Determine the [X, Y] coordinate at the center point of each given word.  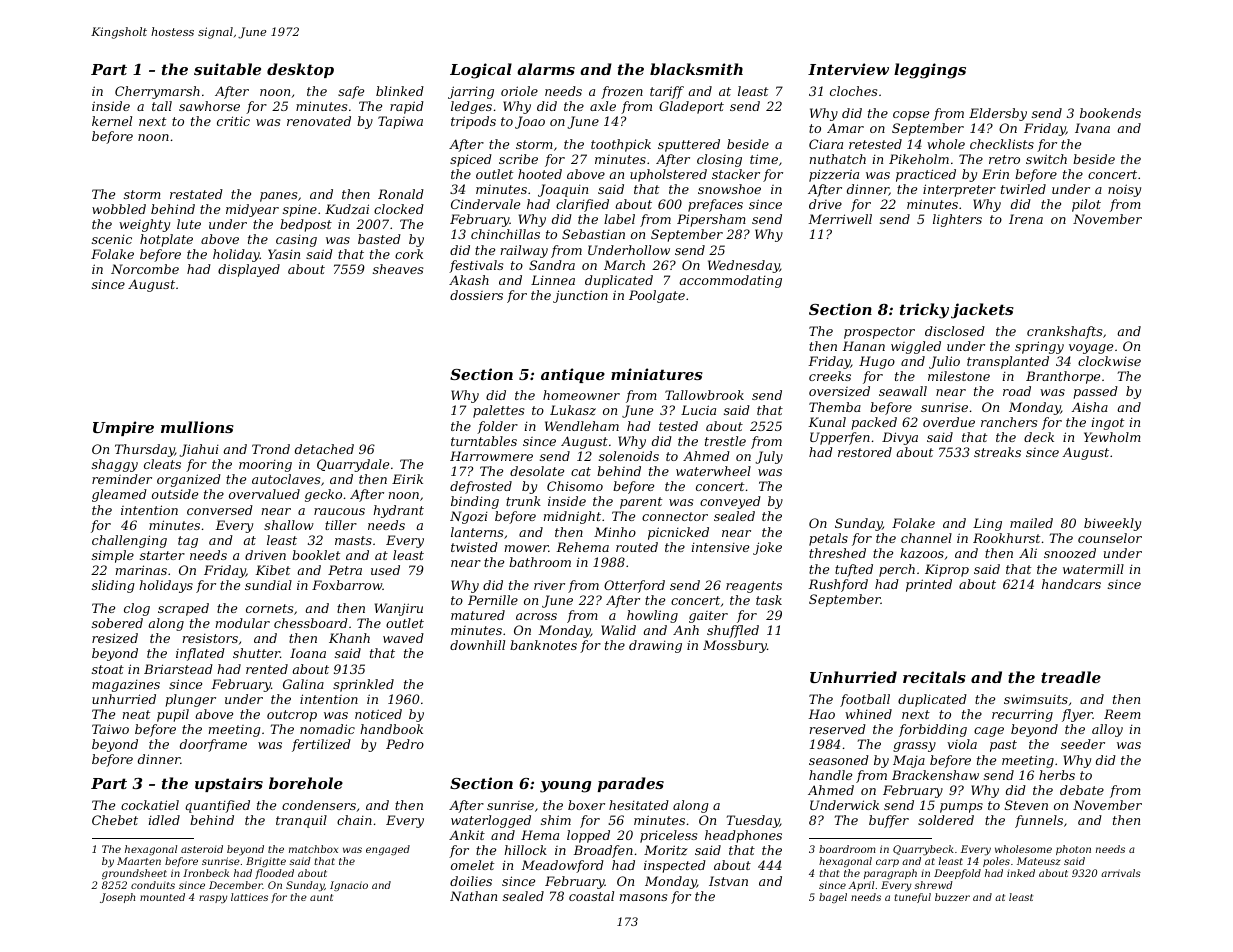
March [624, 265]
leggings [930, 71]
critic [233, 121]
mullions [197, 427]
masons [643, 897]
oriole [519, 91]
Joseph [117, 898]
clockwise [1109, 361]
